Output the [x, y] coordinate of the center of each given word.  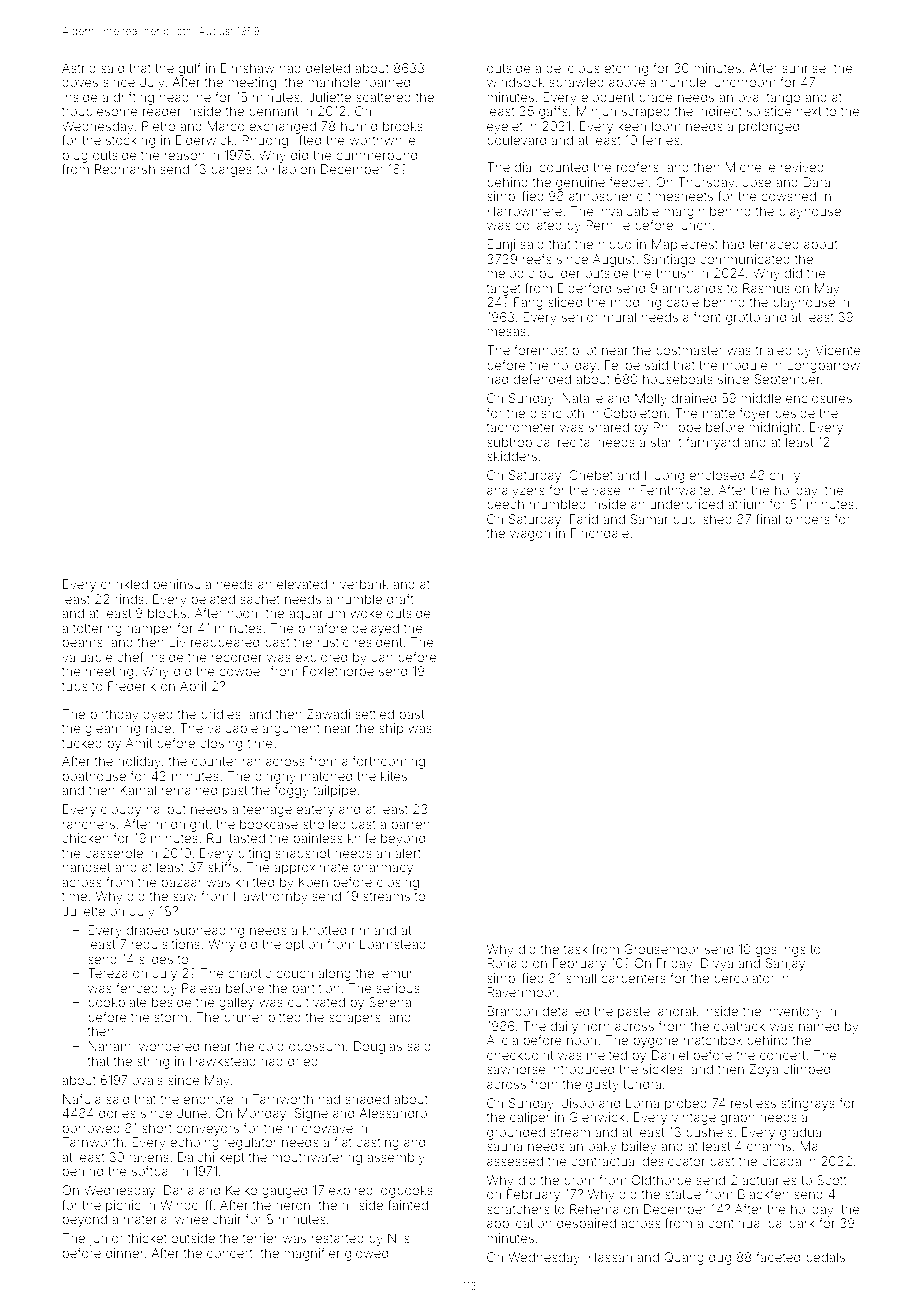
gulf [189, 69]
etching [626, 69]
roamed [387, 82]
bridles [221, 714]
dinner [125, 1253]
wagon [530, 535]
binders [808, 519]
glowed [366, 1254]
